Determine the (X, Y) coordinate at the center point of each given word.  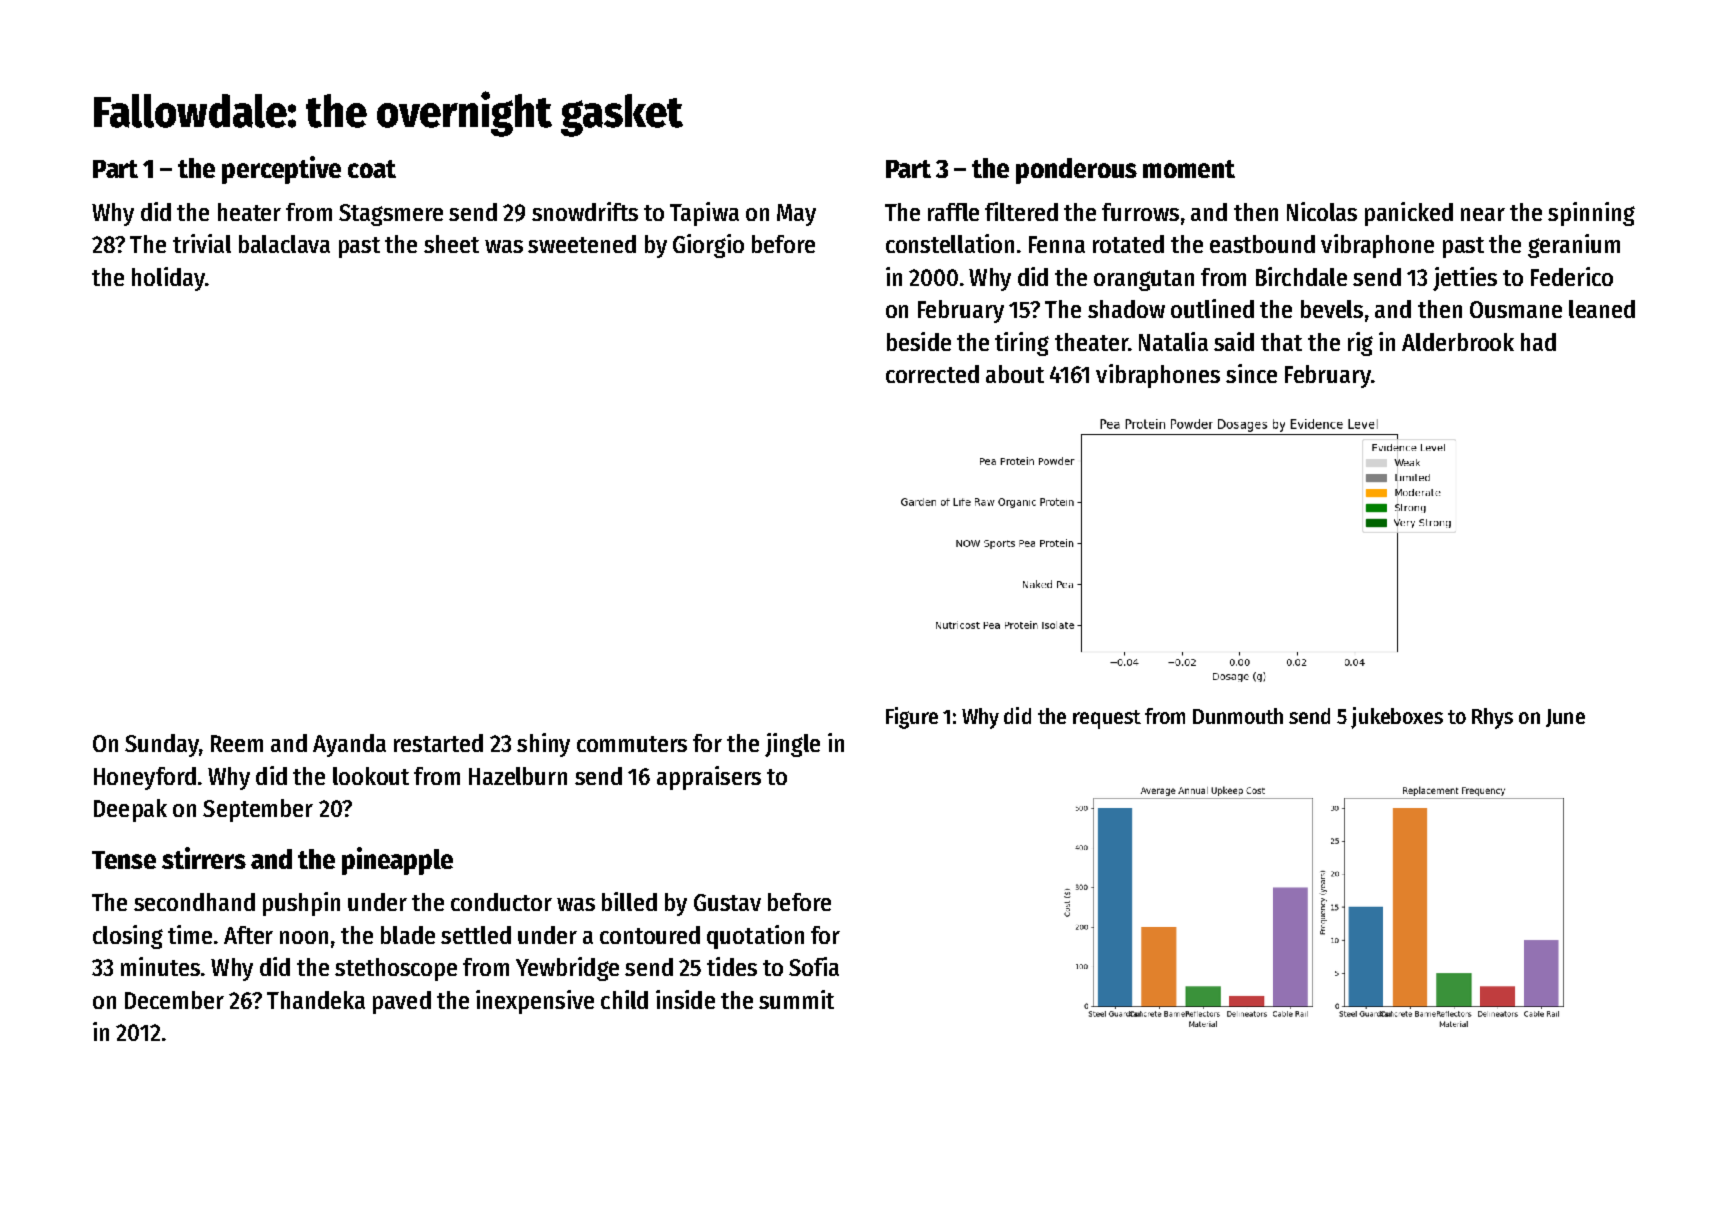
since (1251, 373)
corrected (932, 374)
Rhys (1492, 718)
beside (919, 341)
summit (796, 999)
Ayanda (349, 745)
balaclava (284, 244)
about (1015, 374)
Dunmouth (1238, 716)
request (1107, 719)
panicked (1409, 214)
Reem (237, 743)
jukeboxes (1397, 718)
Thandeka (316, 1000)
